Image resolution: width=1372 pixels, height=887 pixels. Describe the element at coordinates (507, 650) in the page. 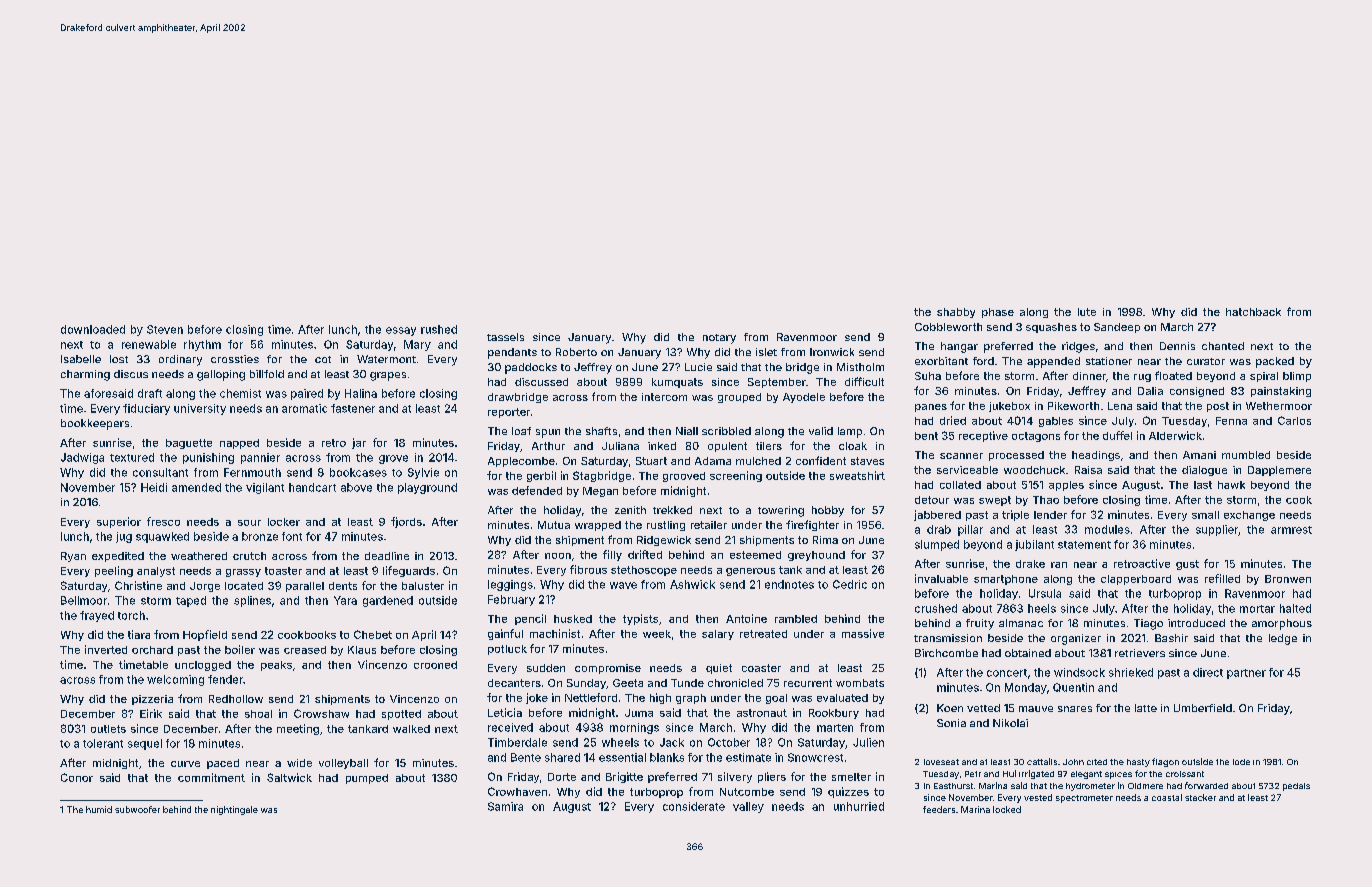

I see `potluck` at that location.
